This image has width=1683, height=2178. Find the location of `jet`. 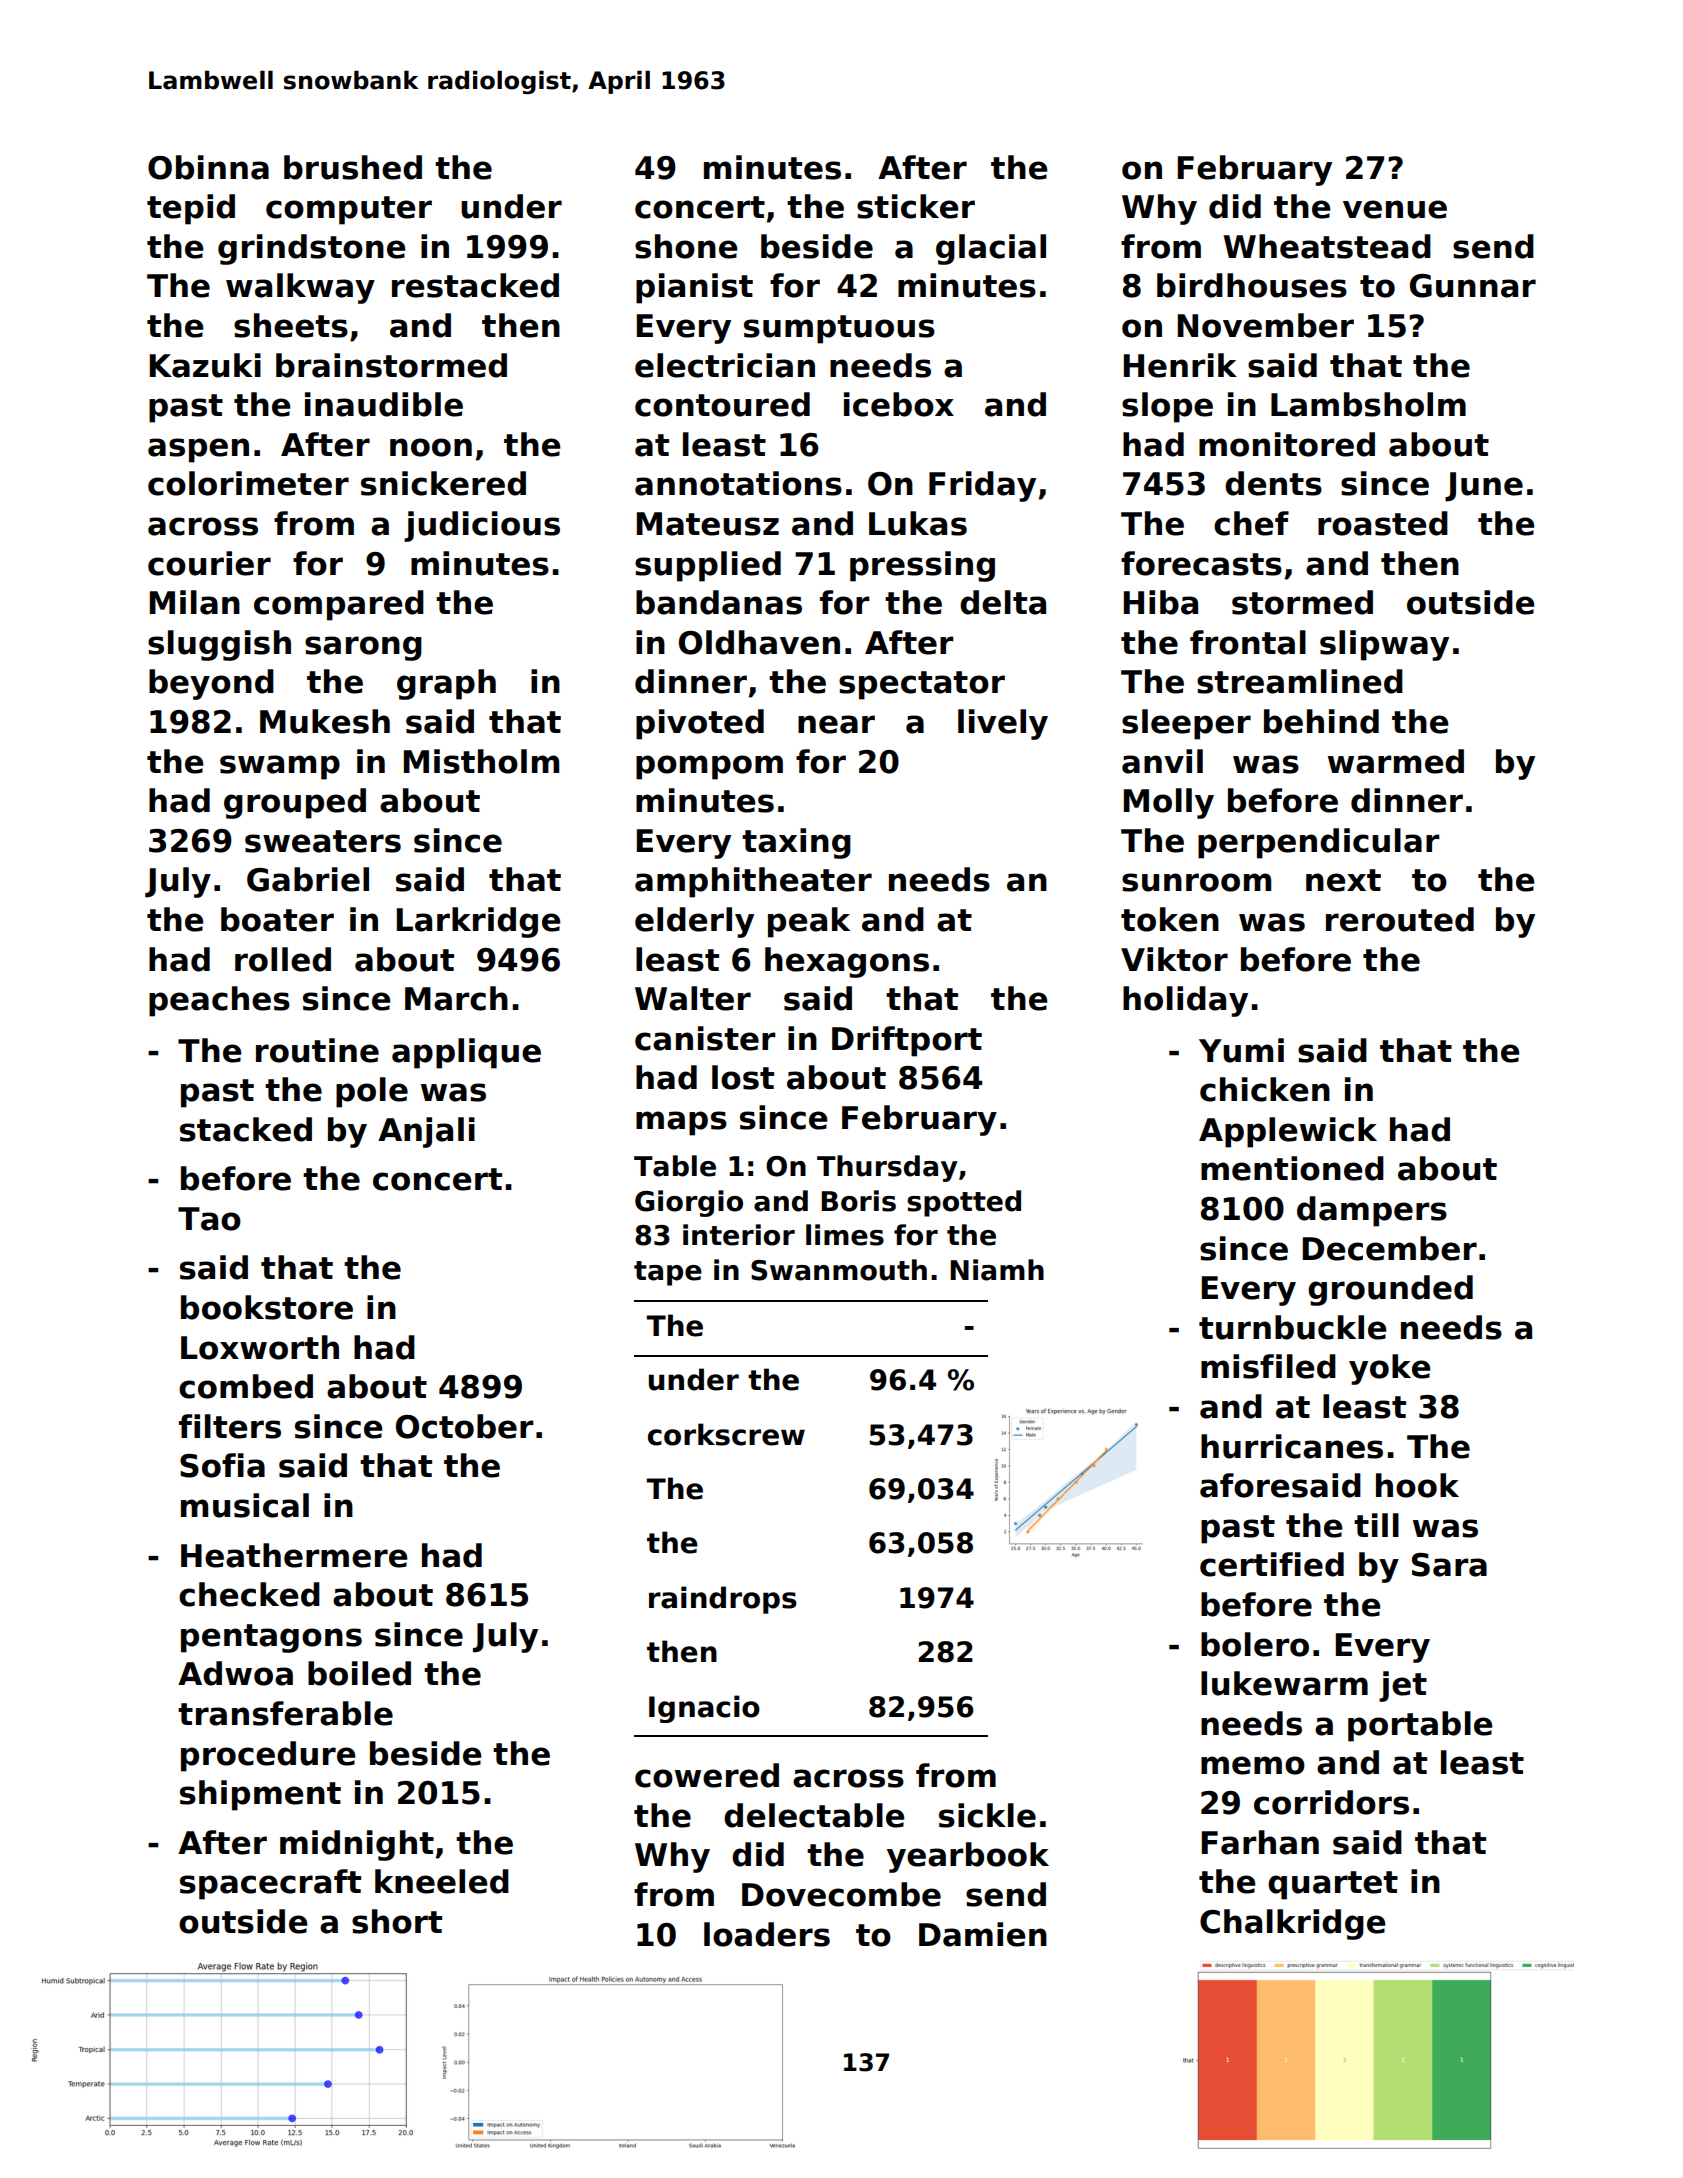

jet is located at coordinates (1403, 1686).
